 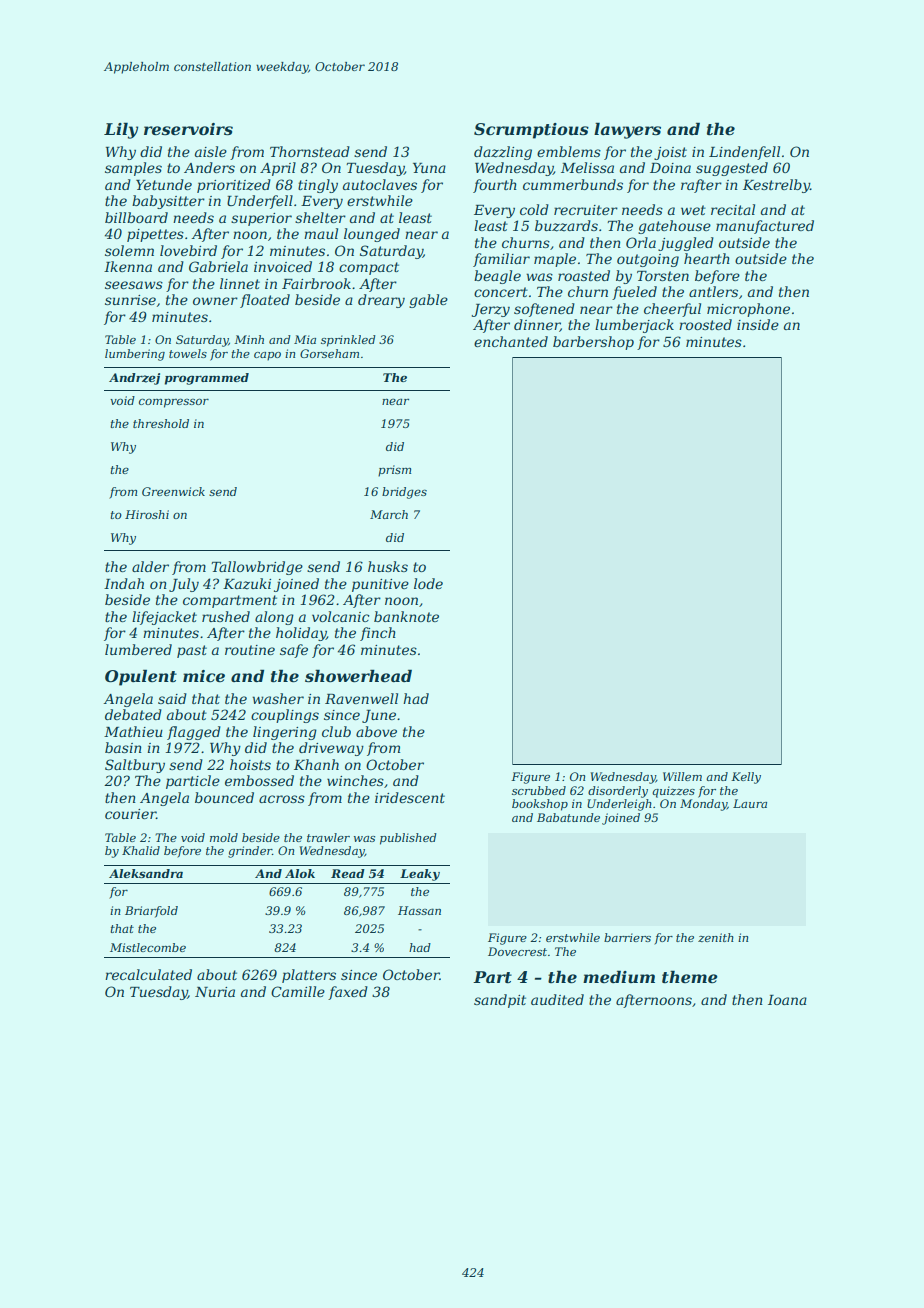 I want to click on Willem, so click(x=682, y=776).
